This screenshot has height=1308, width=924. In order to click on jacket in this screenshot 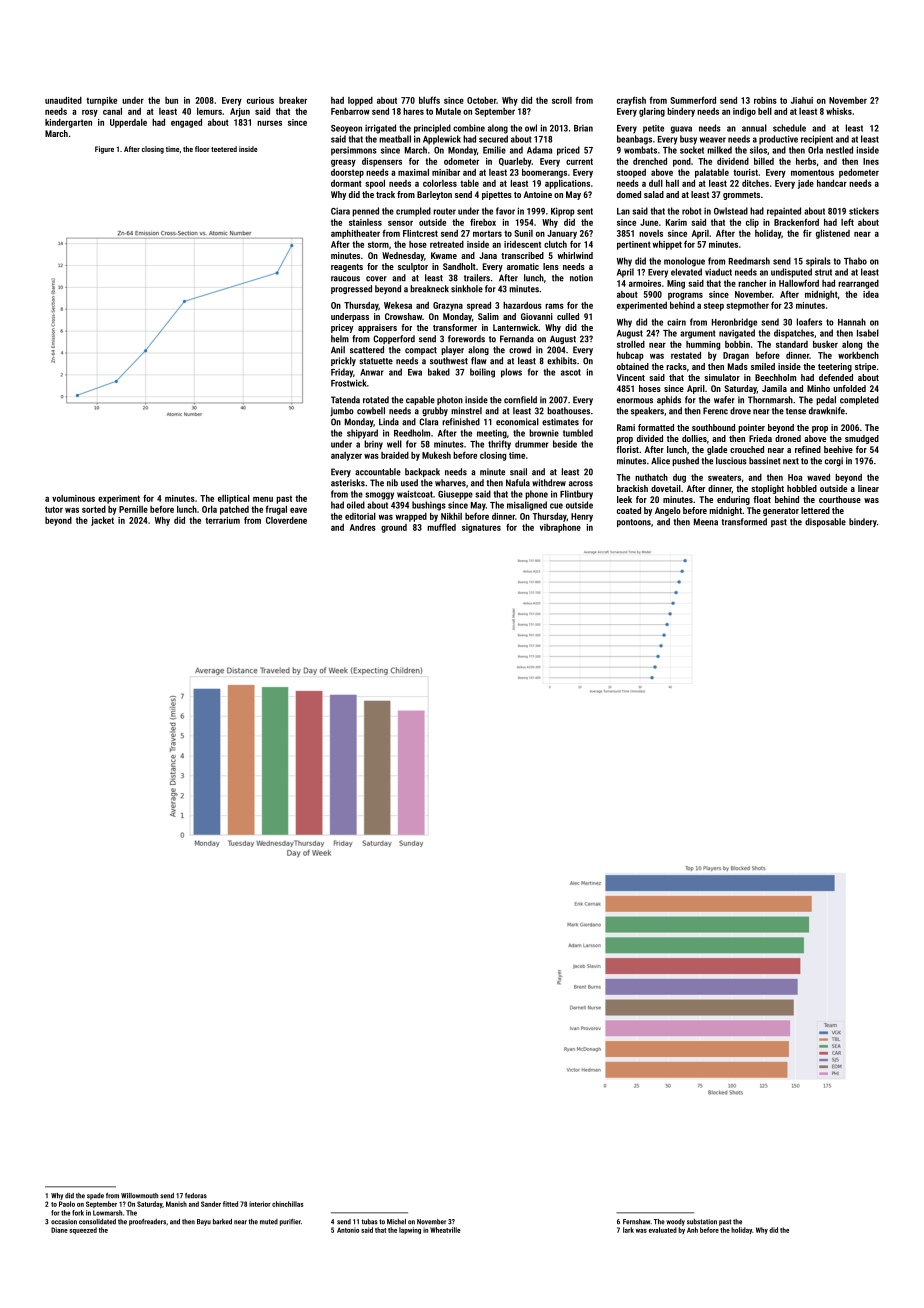, I will do `click(102, 521)`.
